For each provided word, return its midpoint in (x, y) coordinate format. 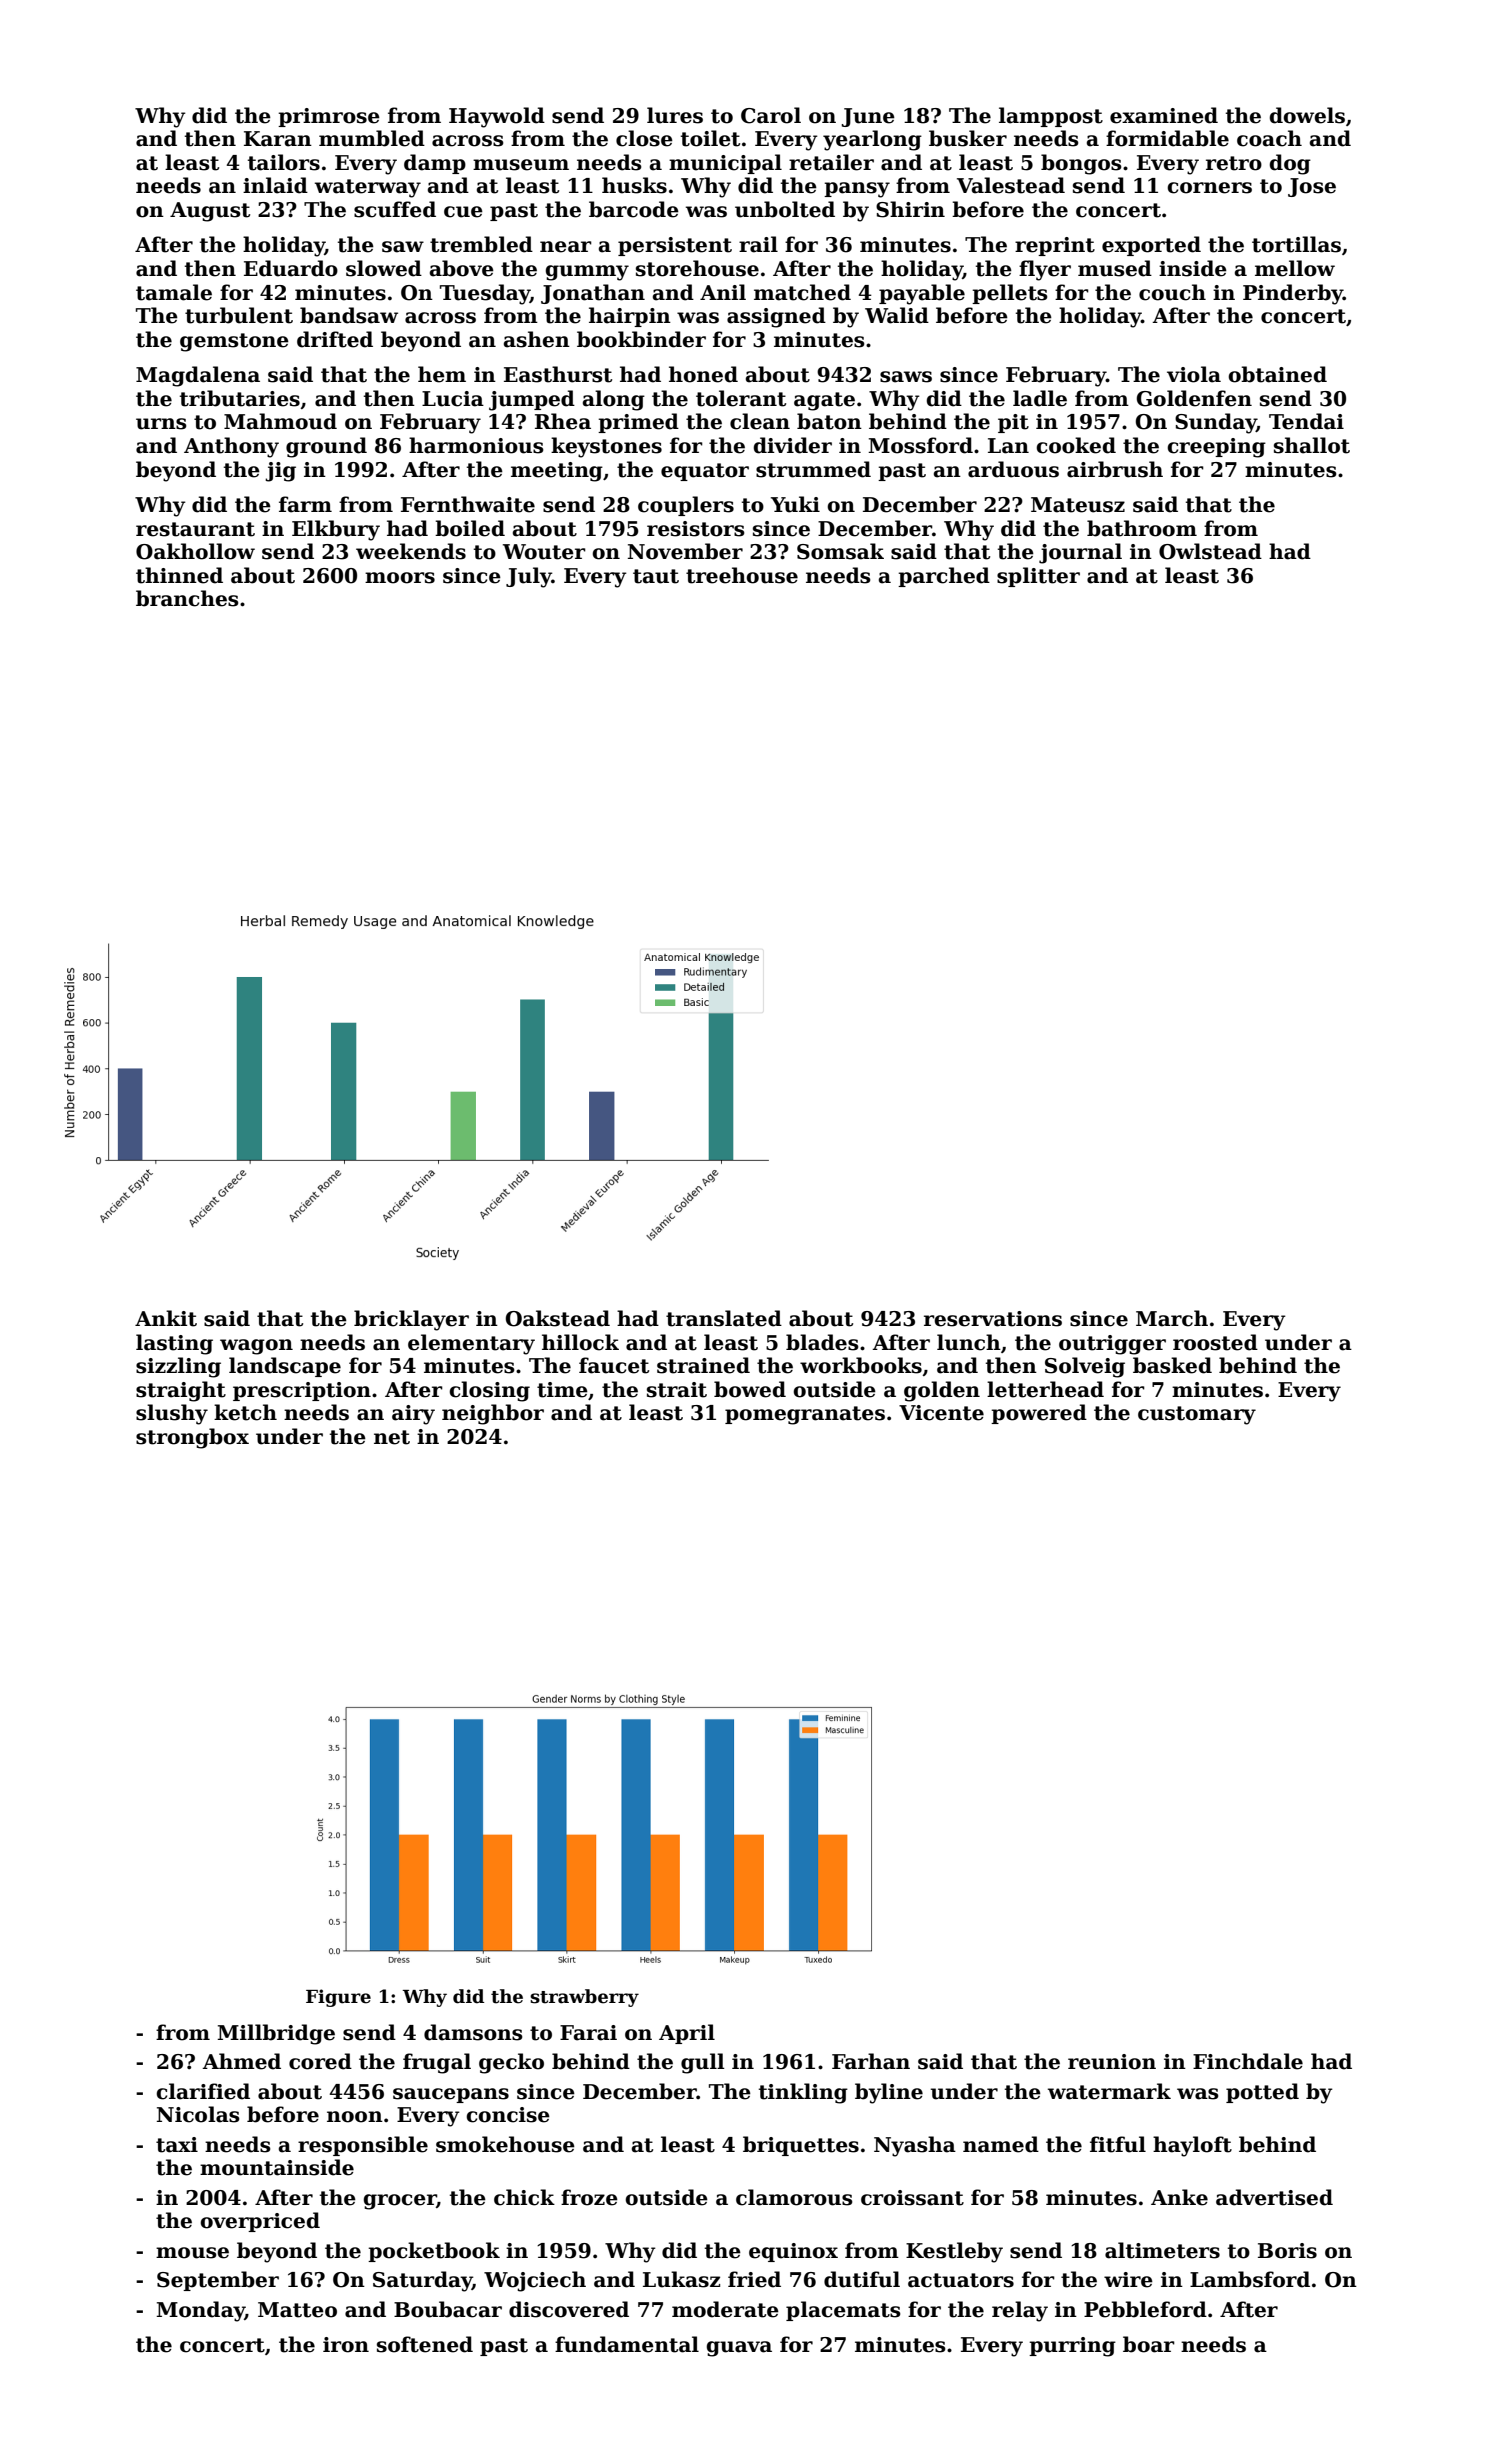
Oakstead (558, 1318)
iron (346, 2345)
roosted (1215, 1342)
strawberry (584, 1998)
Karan (278, 139)
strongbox (192, 1438)
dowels (1307, 115)
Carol (771, 115)
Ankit (166, 1318)
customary (1197, 1415)
